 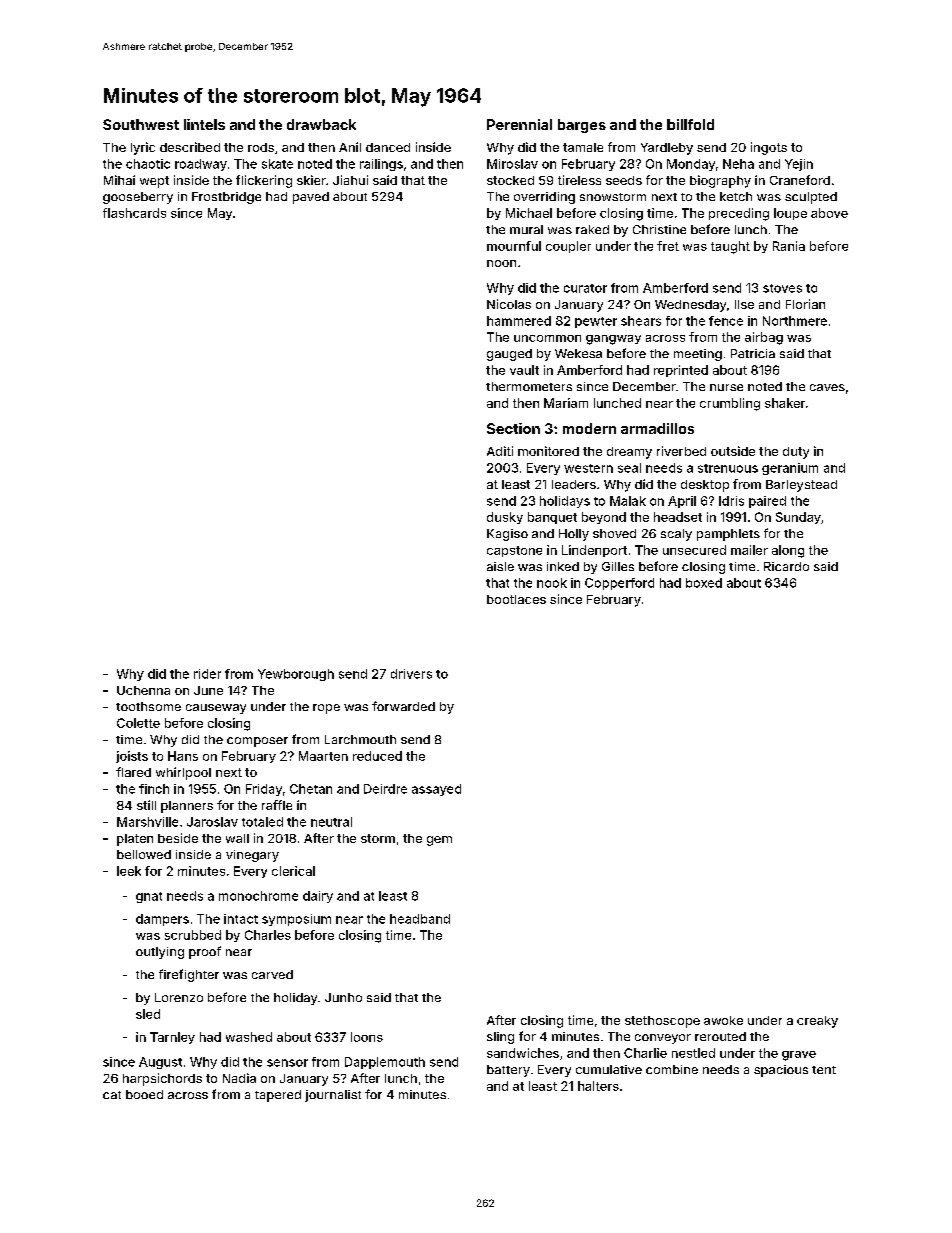 I want to click on thermometers, so click(x=529, y=386).
